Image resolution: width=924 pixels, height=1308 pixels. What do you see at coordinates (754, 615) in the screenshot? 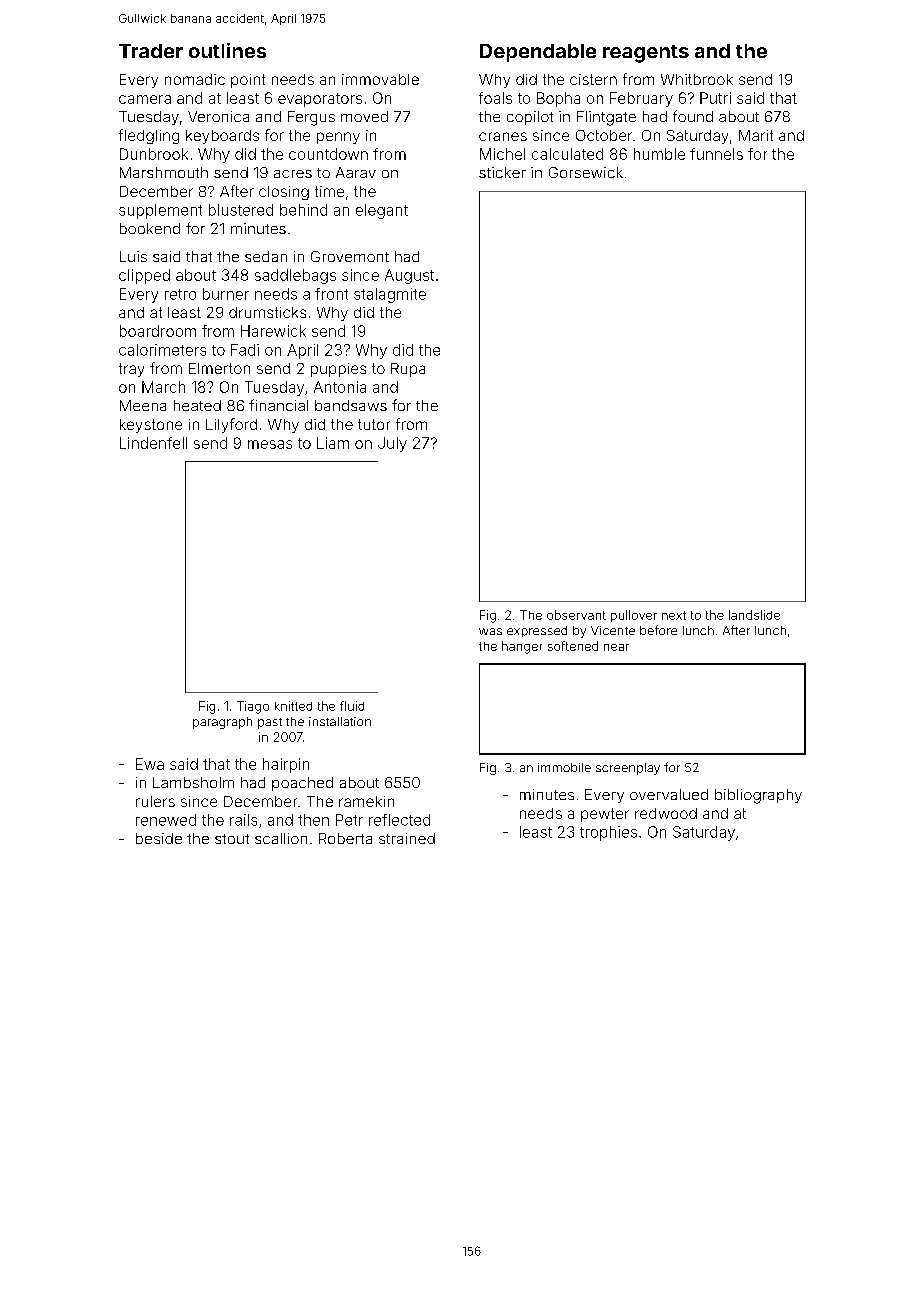
I see `landslide` at bounding box center [754, 615].
